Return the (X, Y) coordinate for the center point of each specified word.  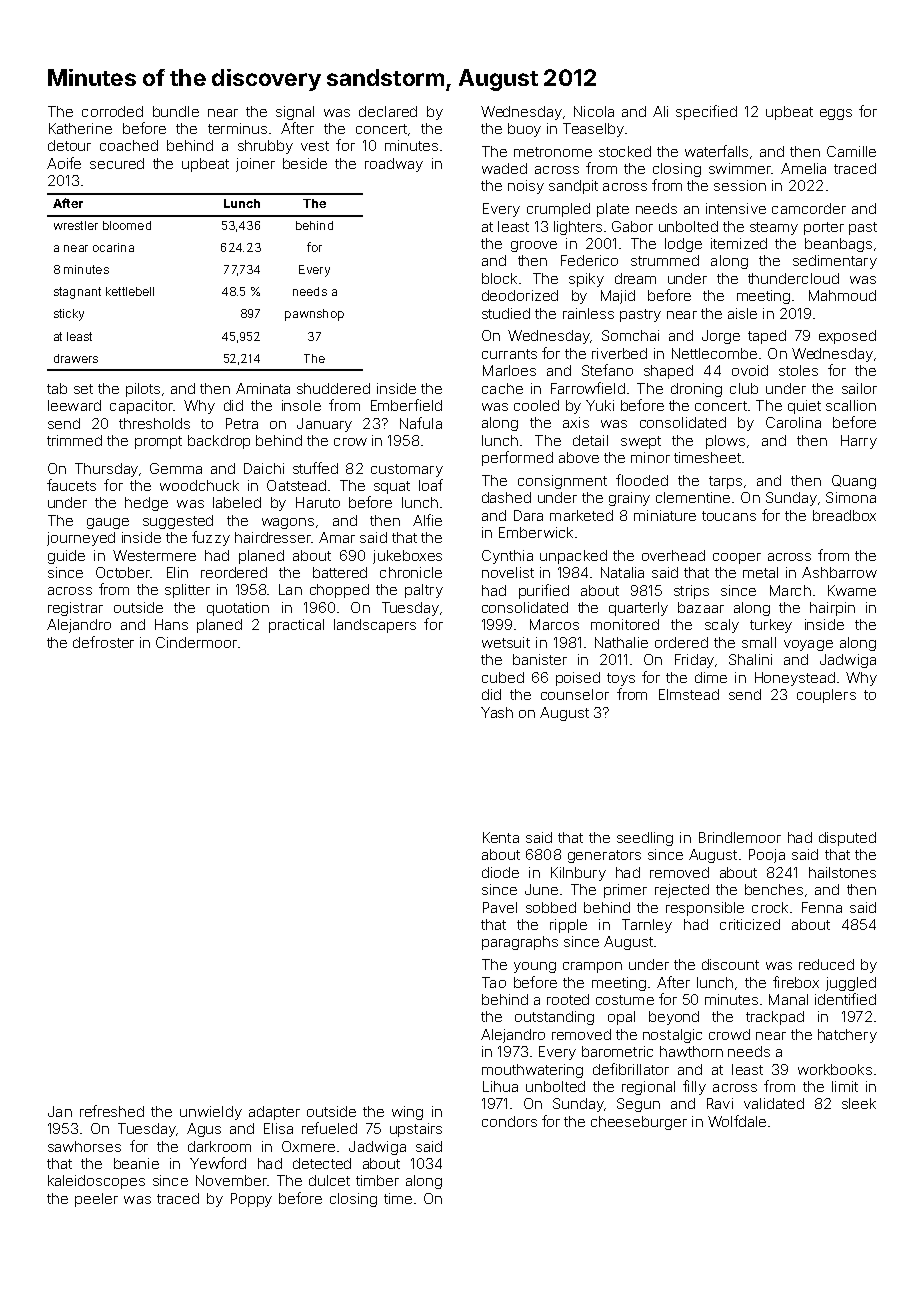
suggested (178, 522)
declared (388, 111)
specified (706, 112)
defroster (103, 642)
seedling (645, 839)
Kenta (501, 837)
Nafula (421, 423)
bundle (176, 111)
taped (767, 337)
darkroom (219, 1146)
